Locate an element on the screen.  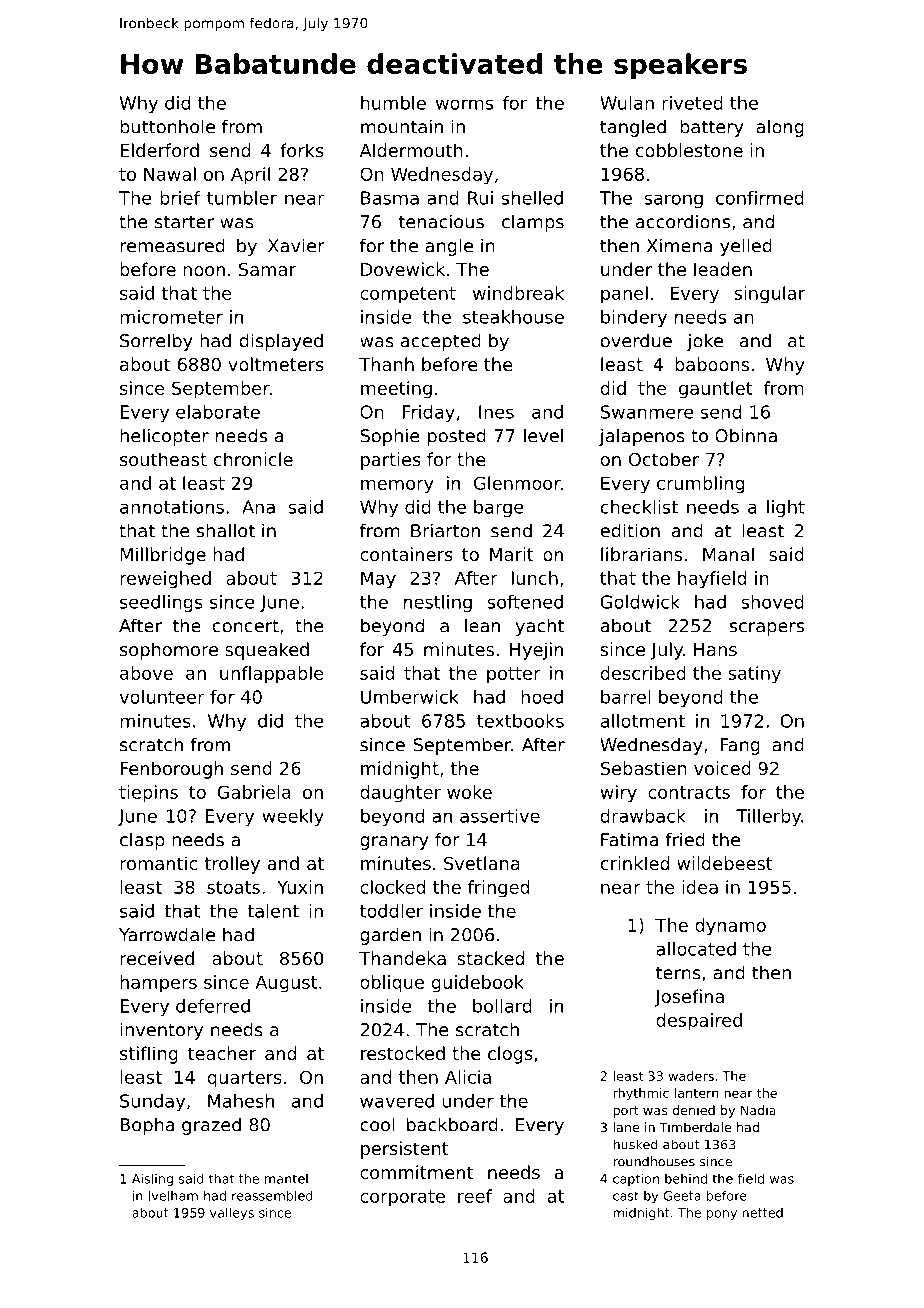
inventory is located at coordinates (161, 1031).
